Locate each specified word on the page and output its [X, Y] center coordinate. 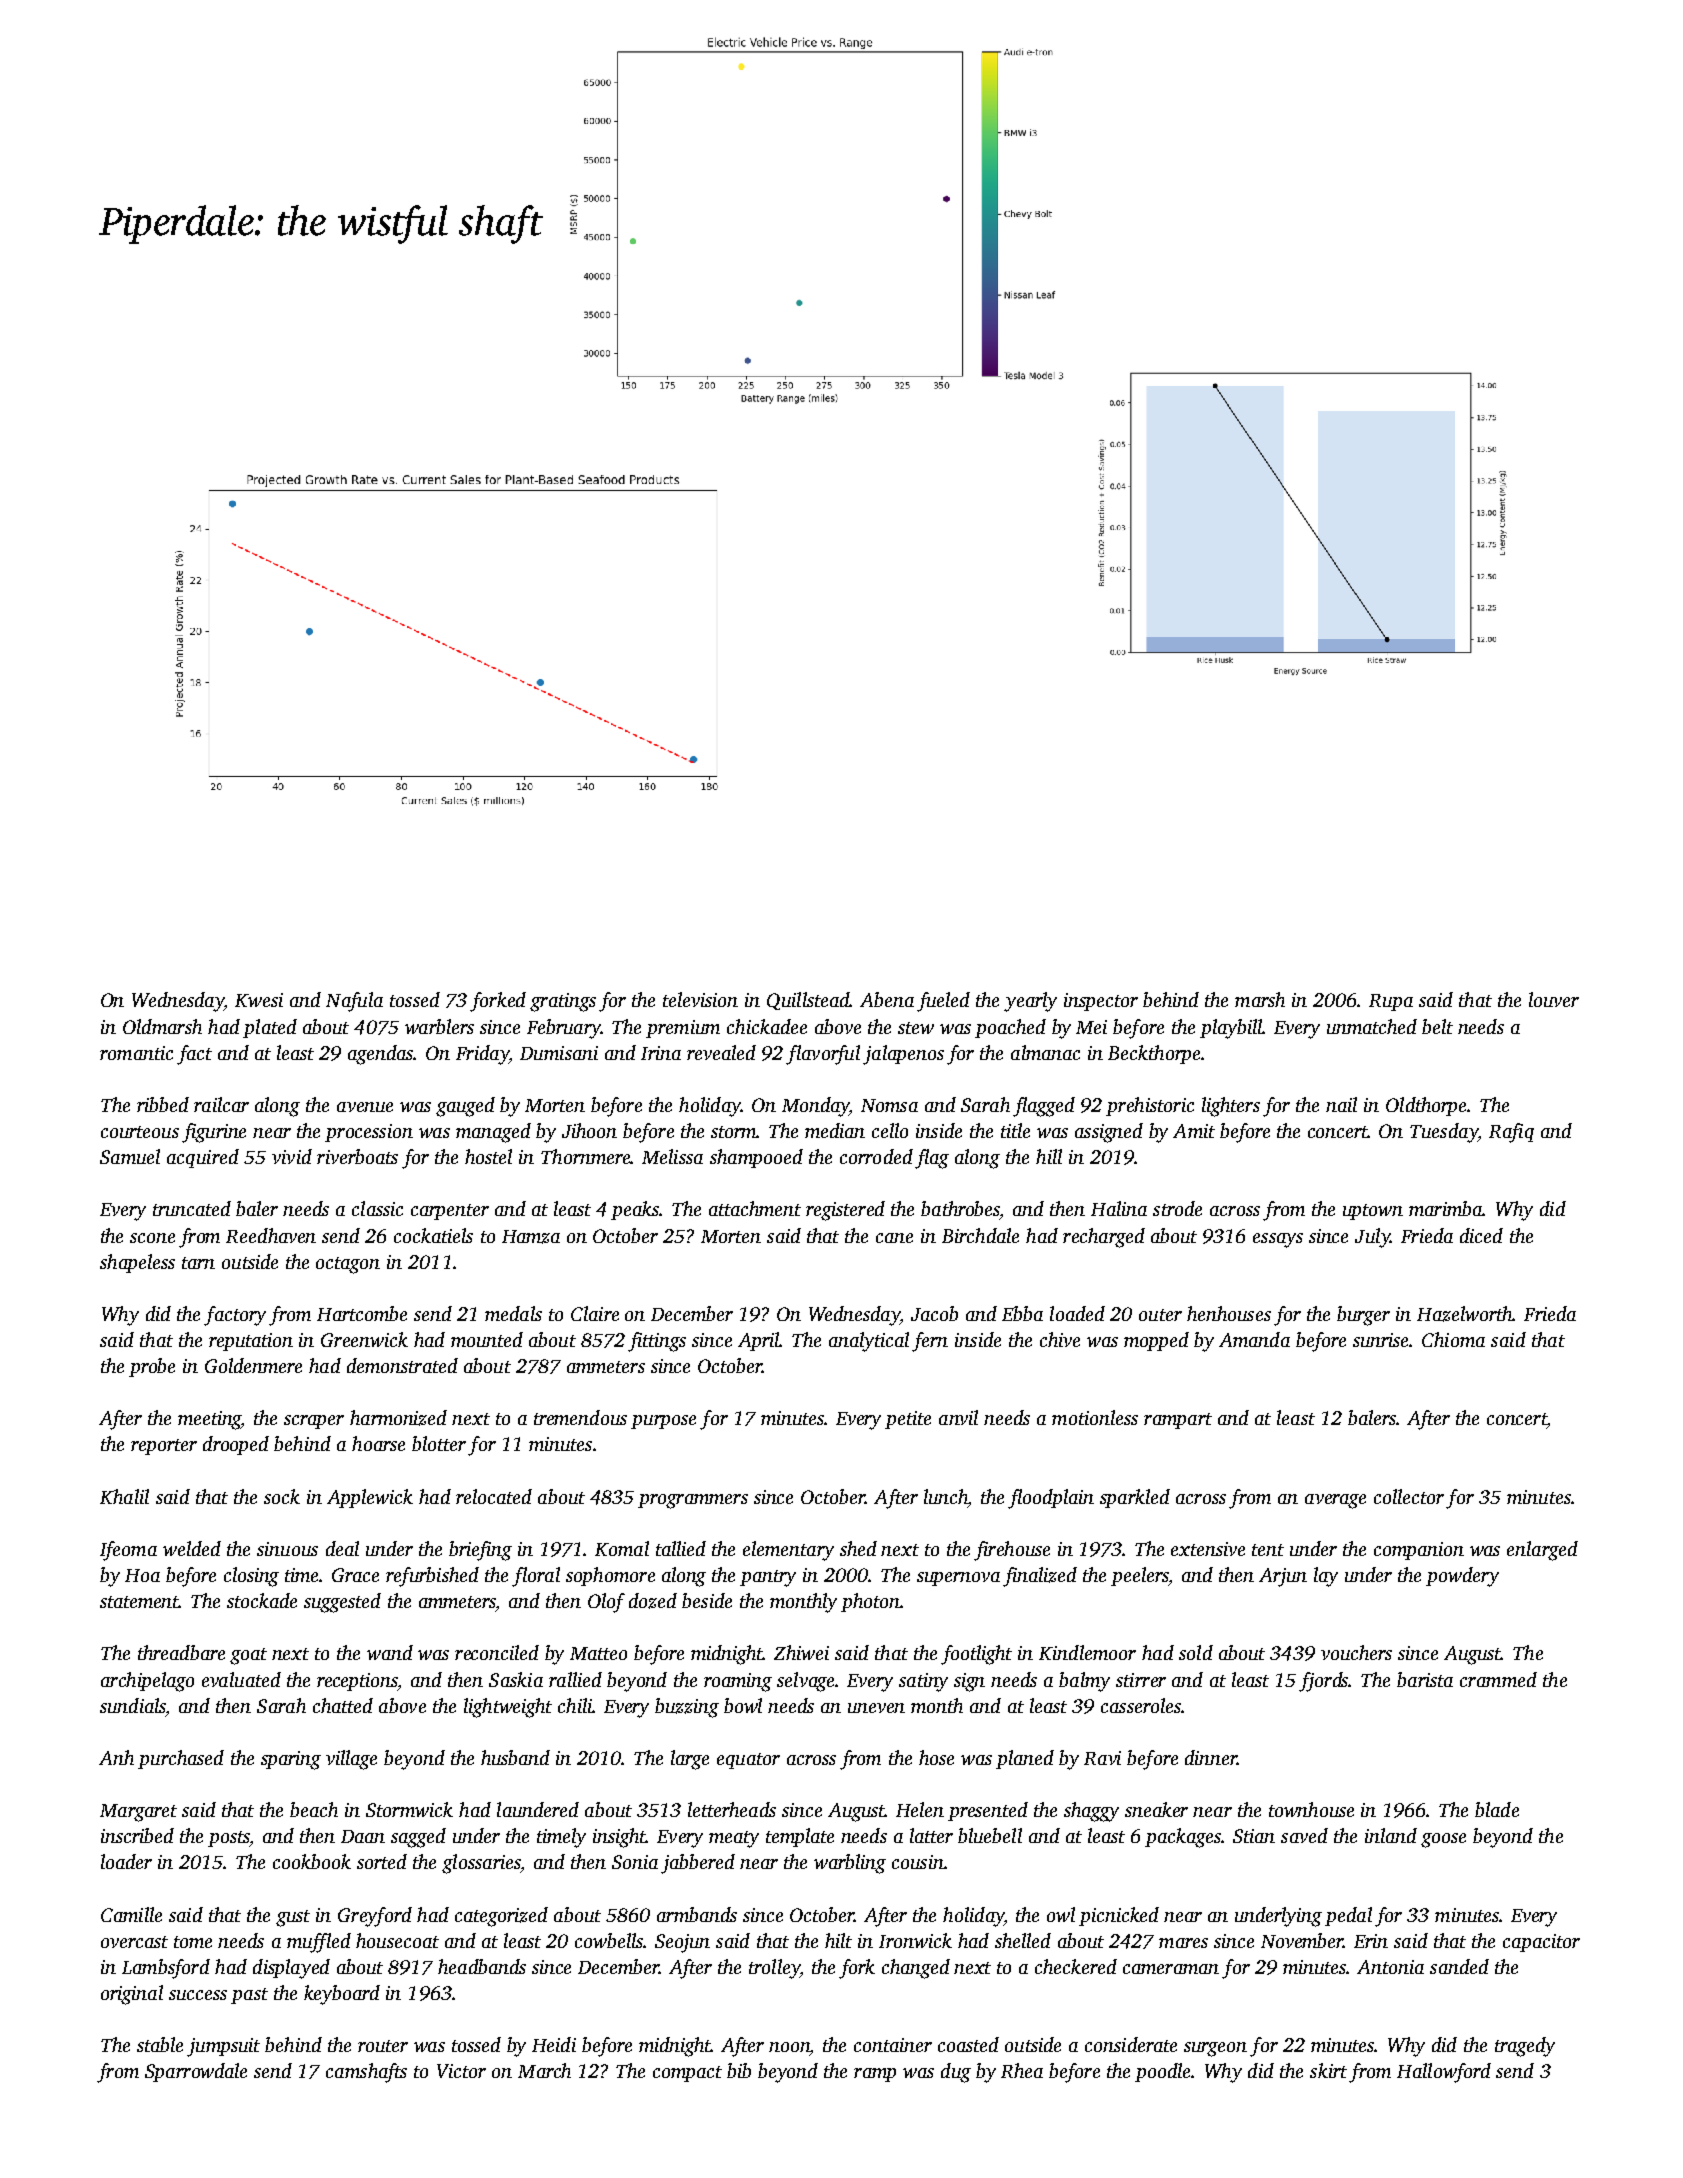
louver [1554, 999]
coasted [968, 2044]
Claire [595, 1313]
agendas [381, 1055]
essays [1278, 1240]
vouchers [1356, 1652]
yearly [1030, 1002]
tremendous [580, 1417]
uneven [876, 1708]
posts [229, 1839]
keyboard [342, 1995]
